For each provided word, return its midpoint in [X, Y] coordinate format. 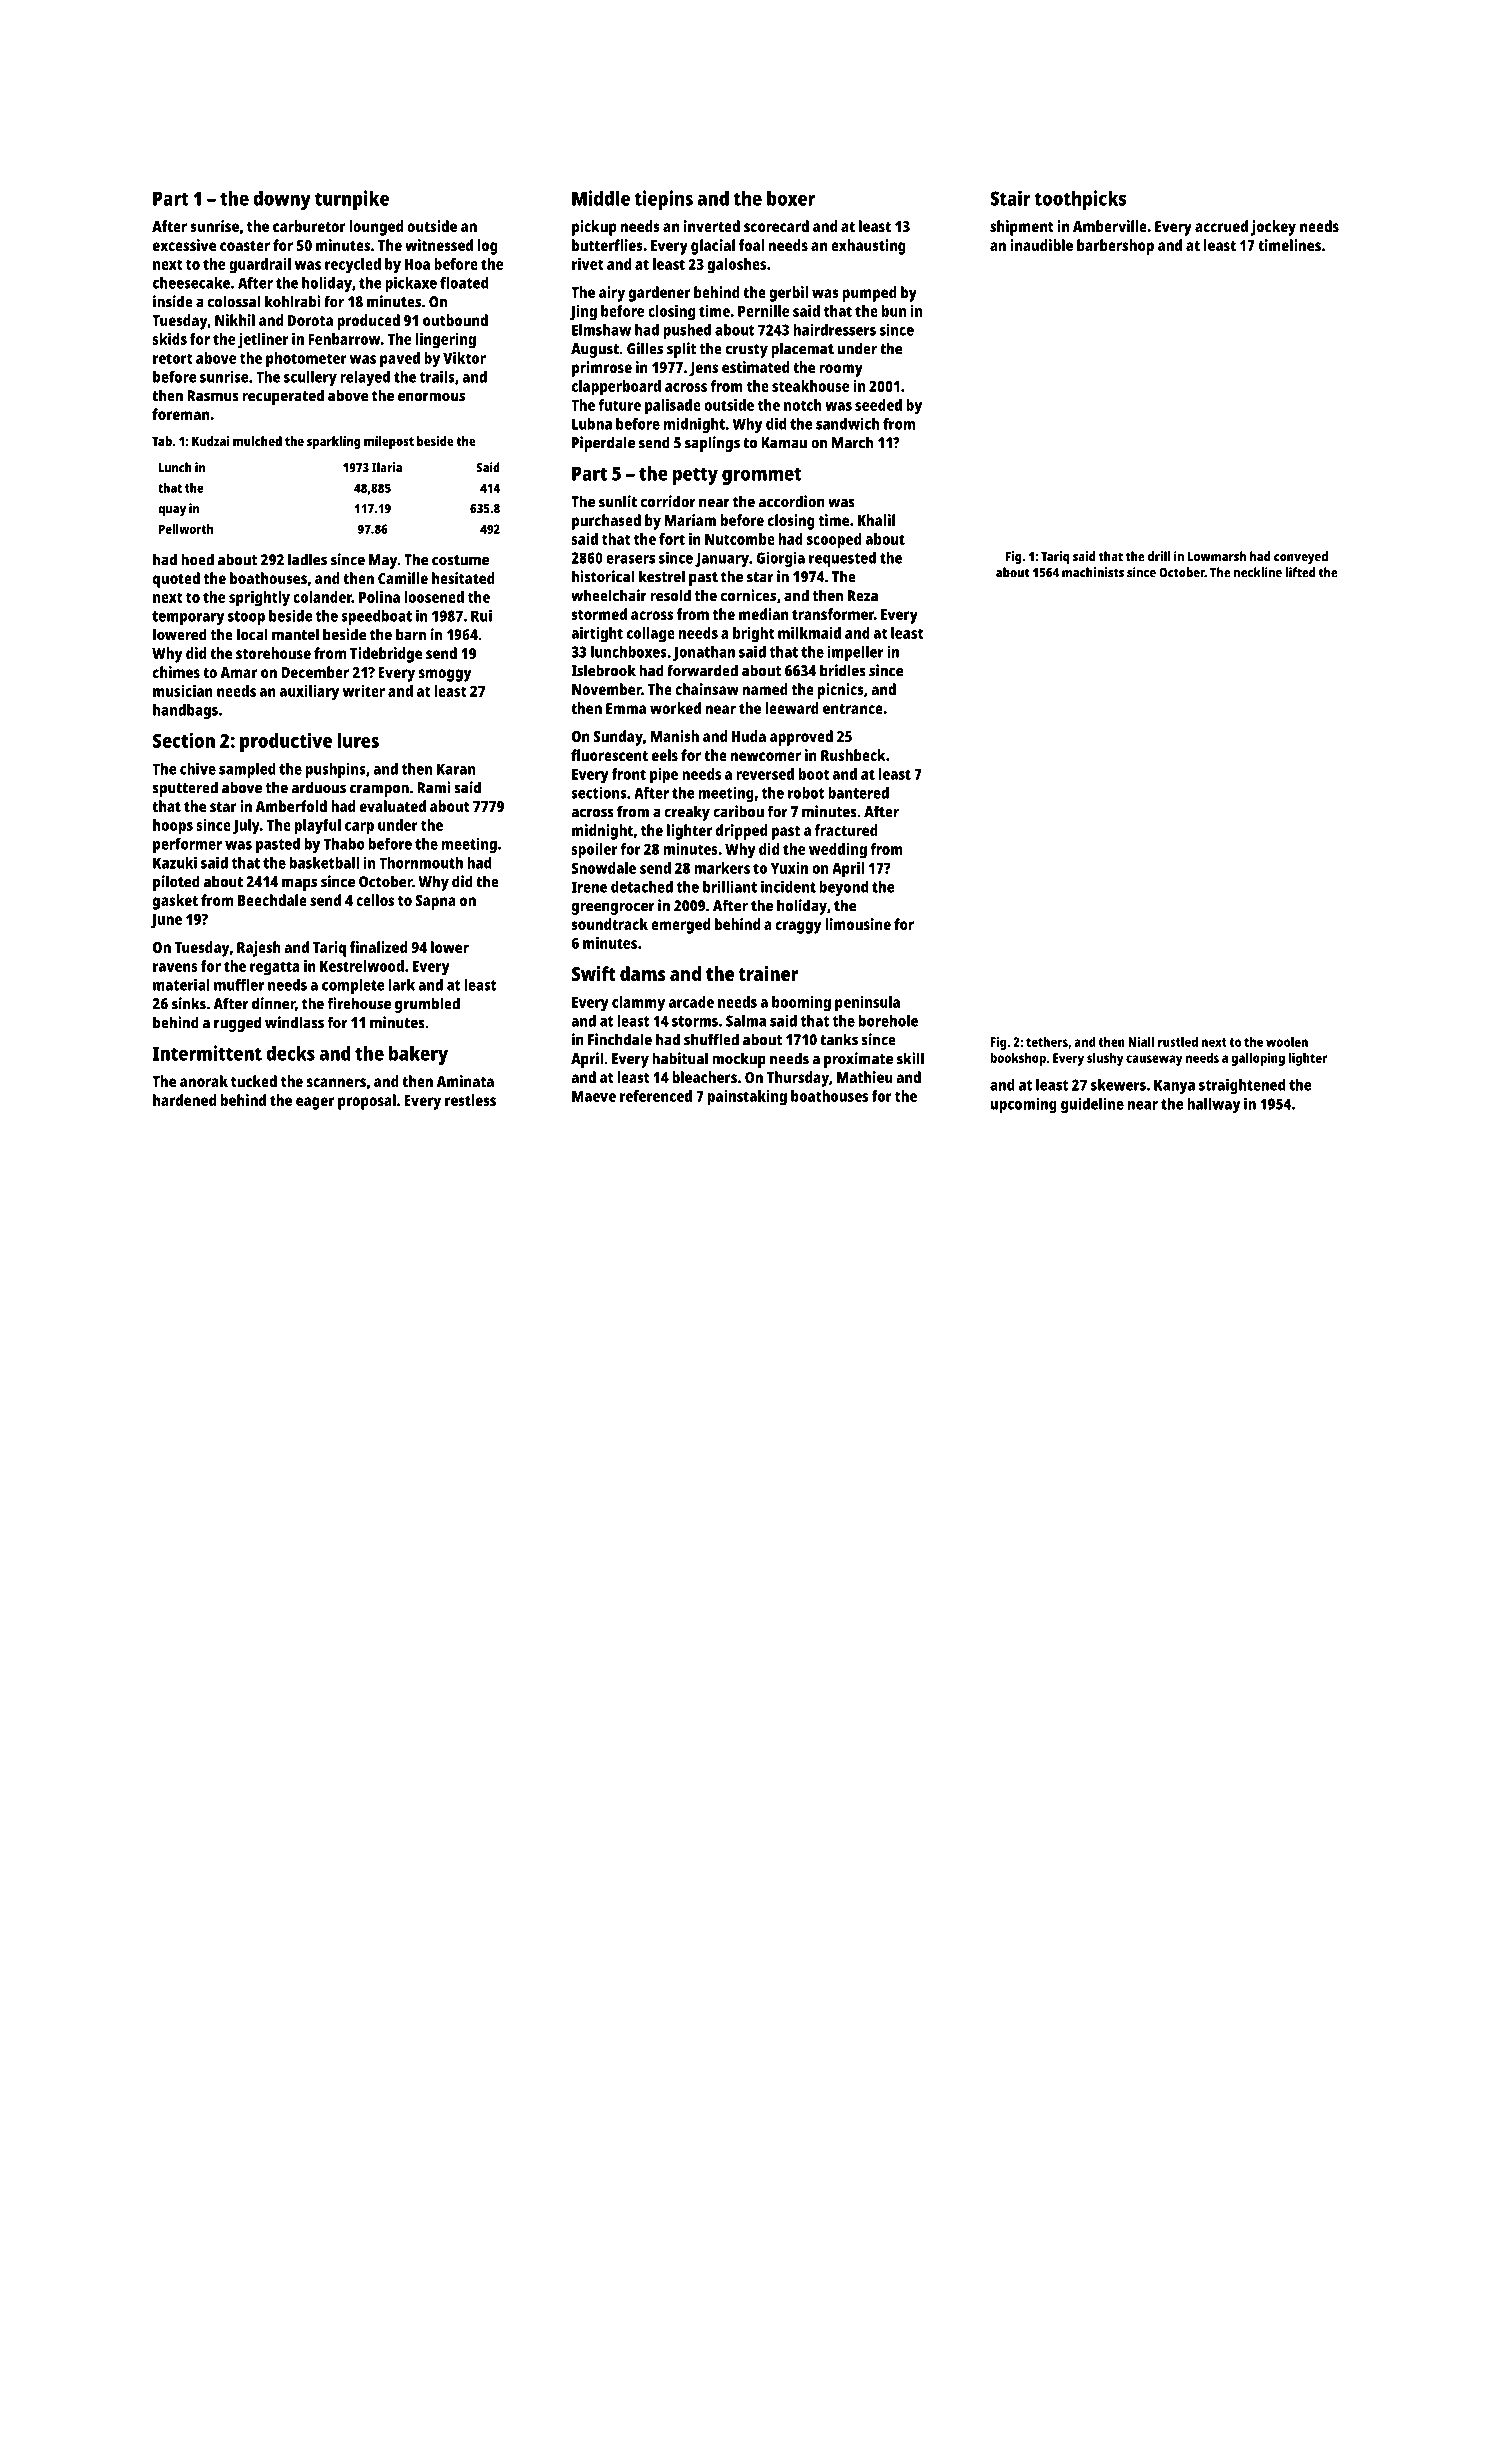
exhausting [868, 247]
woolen [1287, 1042]
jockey [1273, 228]
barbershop [1115, 247]
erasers [630, 559]
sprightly [259, 599]
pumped [869, 294]
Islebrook [603, 670]
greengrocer [613, 908]
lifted [1300, 572]
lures [358, 740]
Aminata [465, 1081]
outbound [455, 320]
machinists [1093, 572]
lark [402, 985]
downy [282, 200]
